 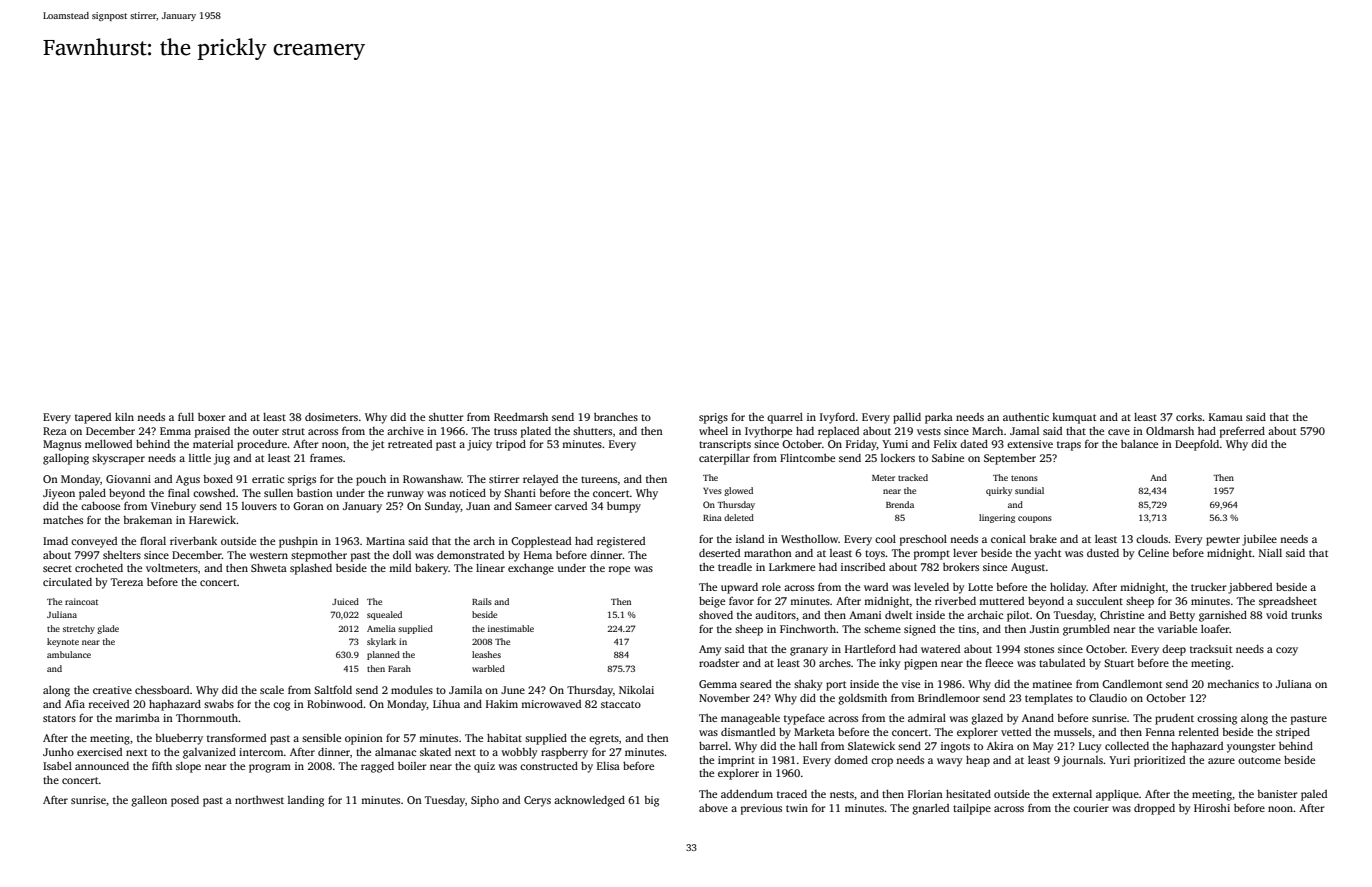 I want to click on corks, so click(x=1189, y=417).
